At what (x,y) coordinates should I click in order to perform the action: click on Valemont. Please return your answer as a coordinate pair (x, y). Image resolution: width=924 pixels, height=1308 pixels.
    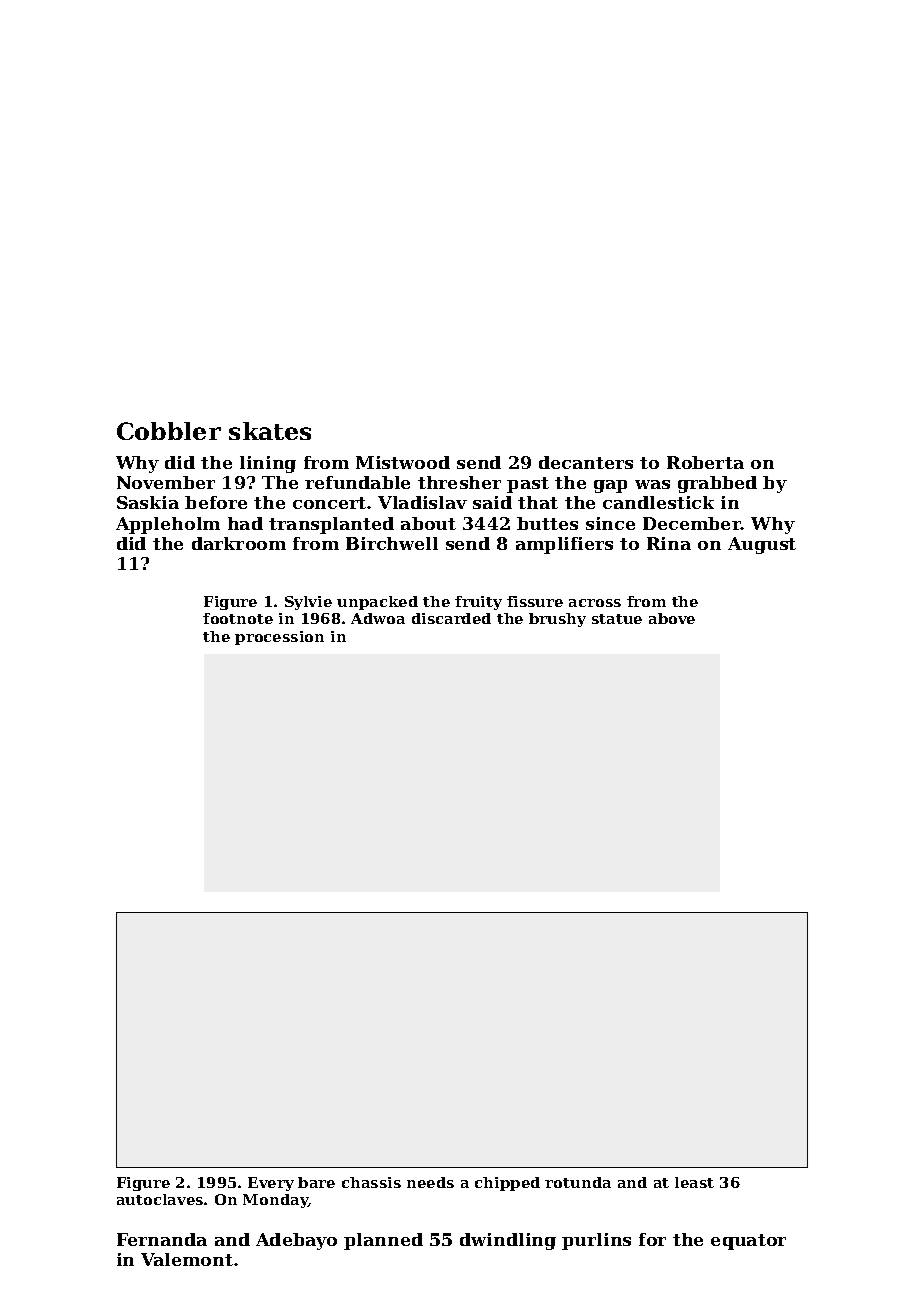
    Looking at the image, I should click on (187, 1259).
